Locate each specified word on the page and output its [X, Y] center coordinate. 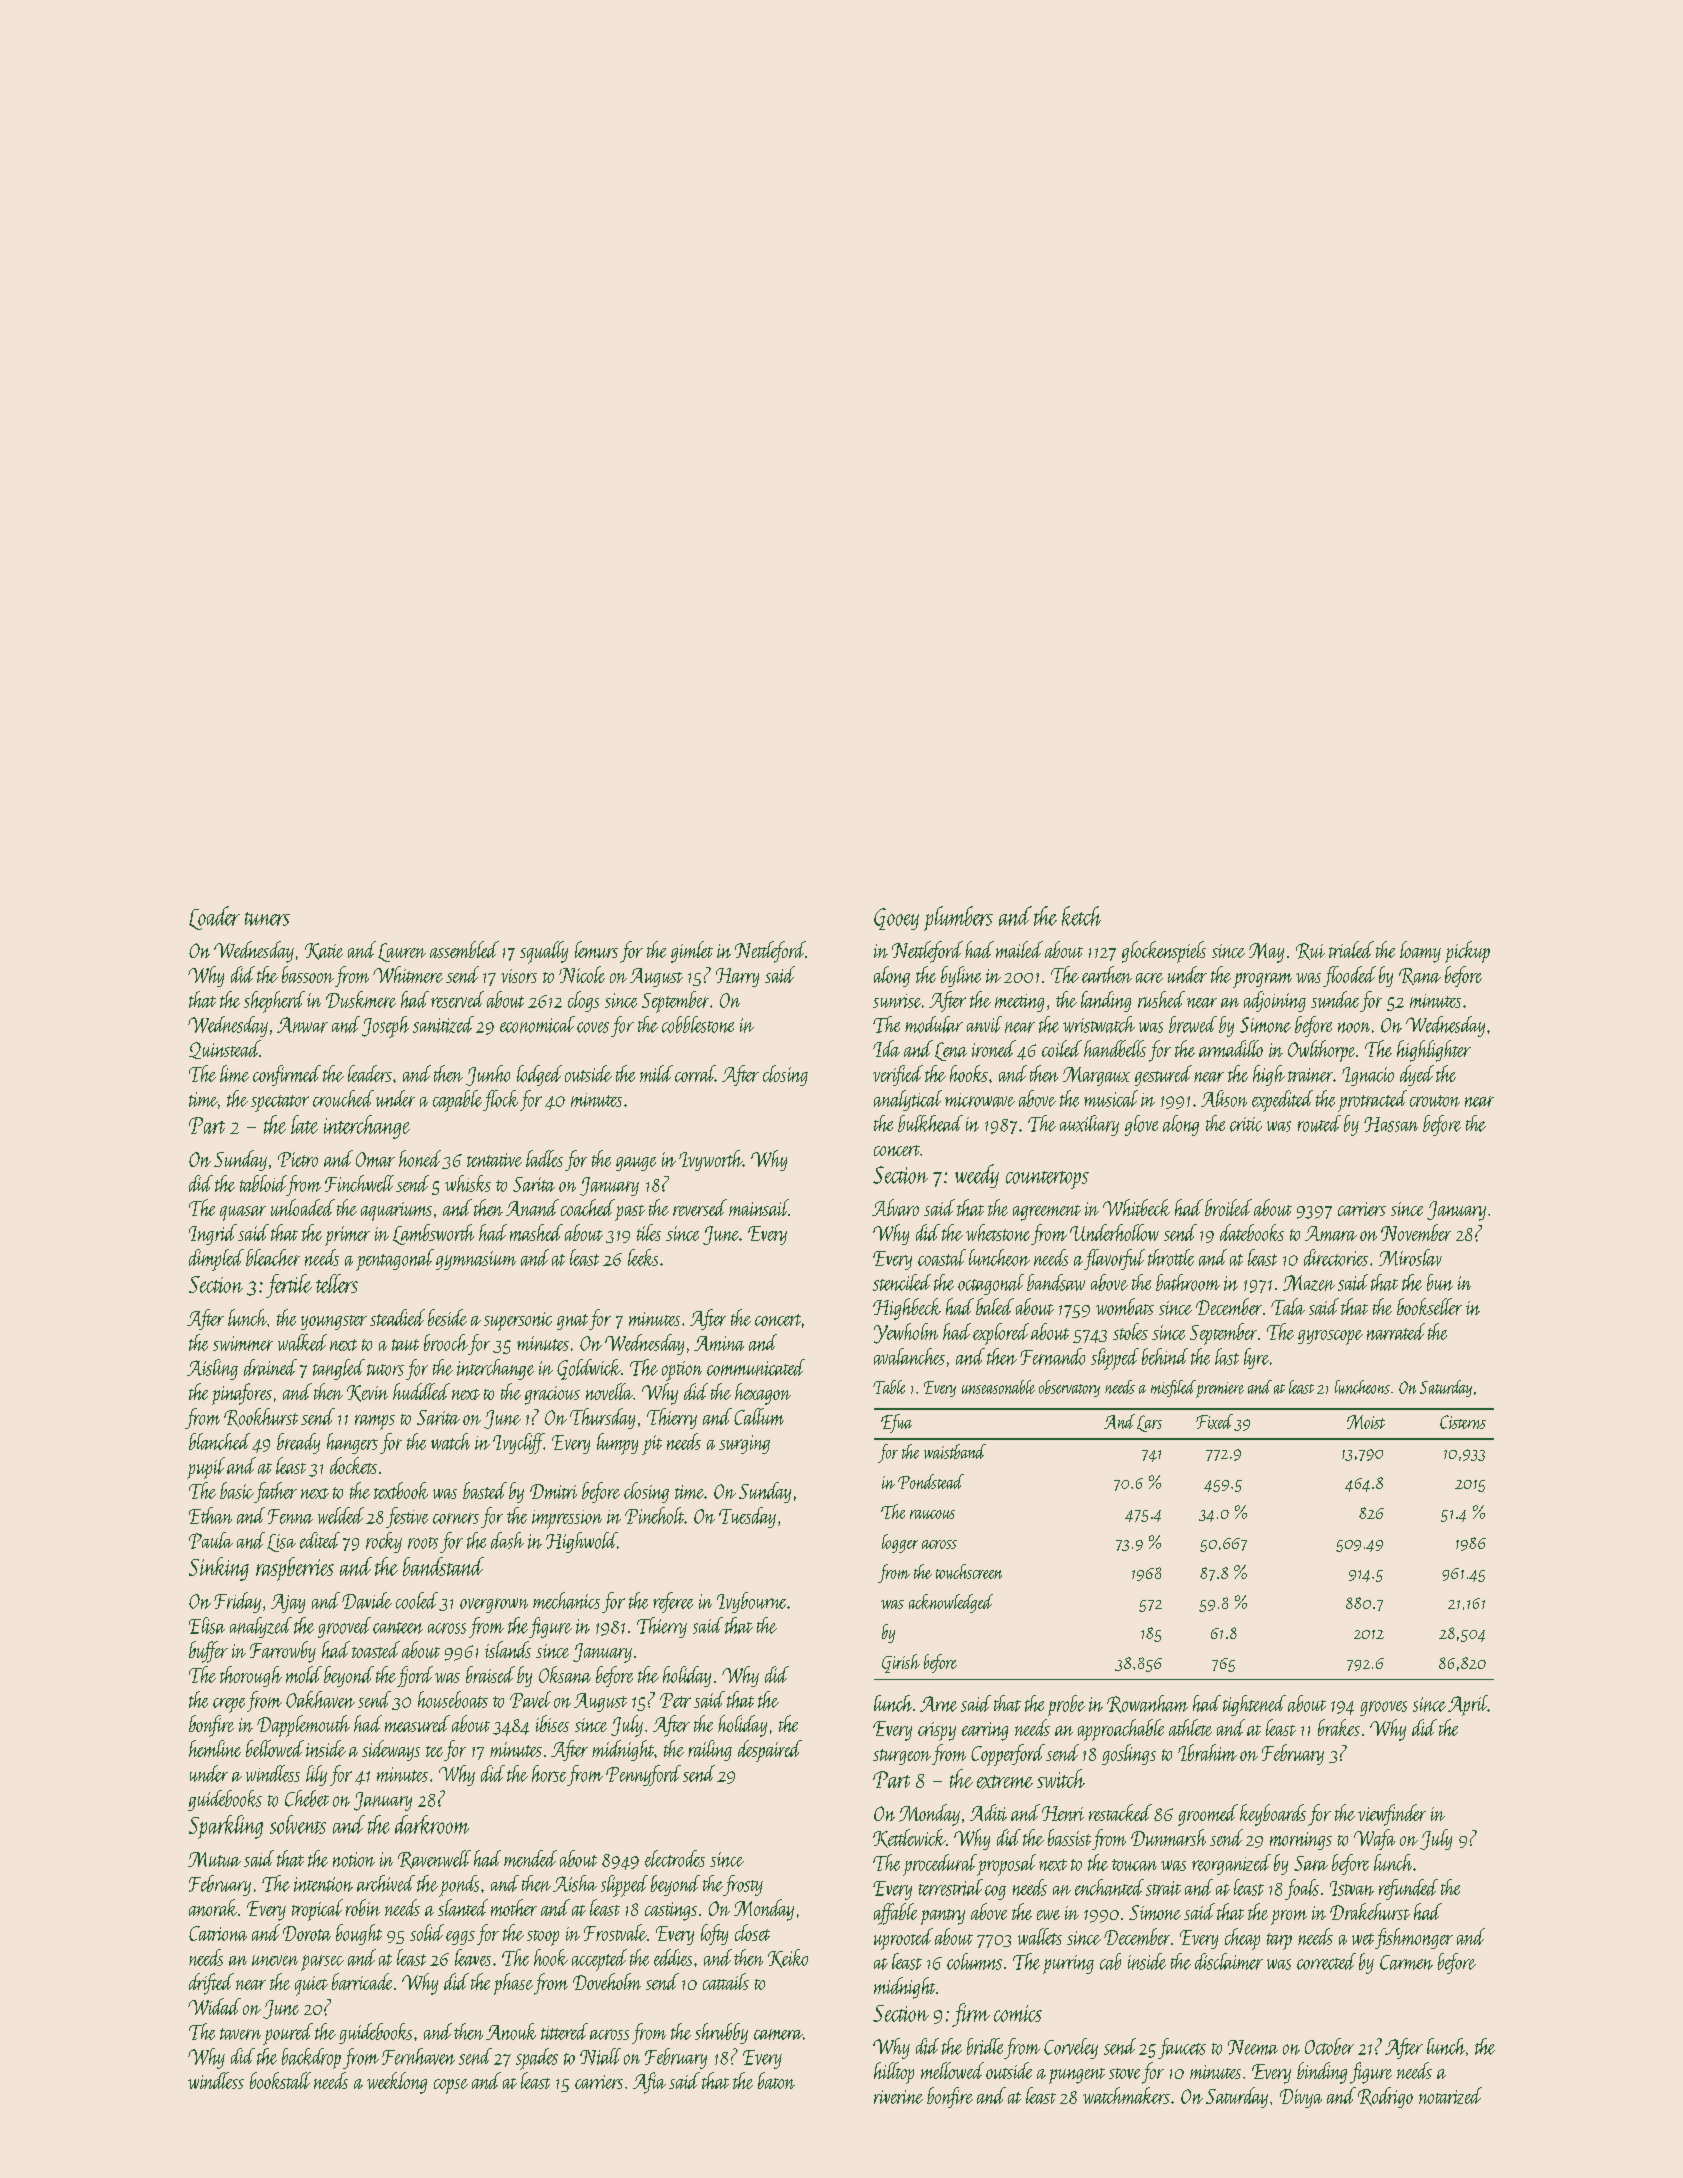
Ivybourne [751, 1602]
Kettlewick [909, 1838]
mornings [1301, 1841]
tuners [267, 919]
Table [889, 1387]
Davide [367, 1600]
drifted [211, 1984]
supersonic [518, 1321]
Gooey [896, 919]
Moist [1366, 1422]
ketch [1081, 916]
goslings [1129, 1754]
